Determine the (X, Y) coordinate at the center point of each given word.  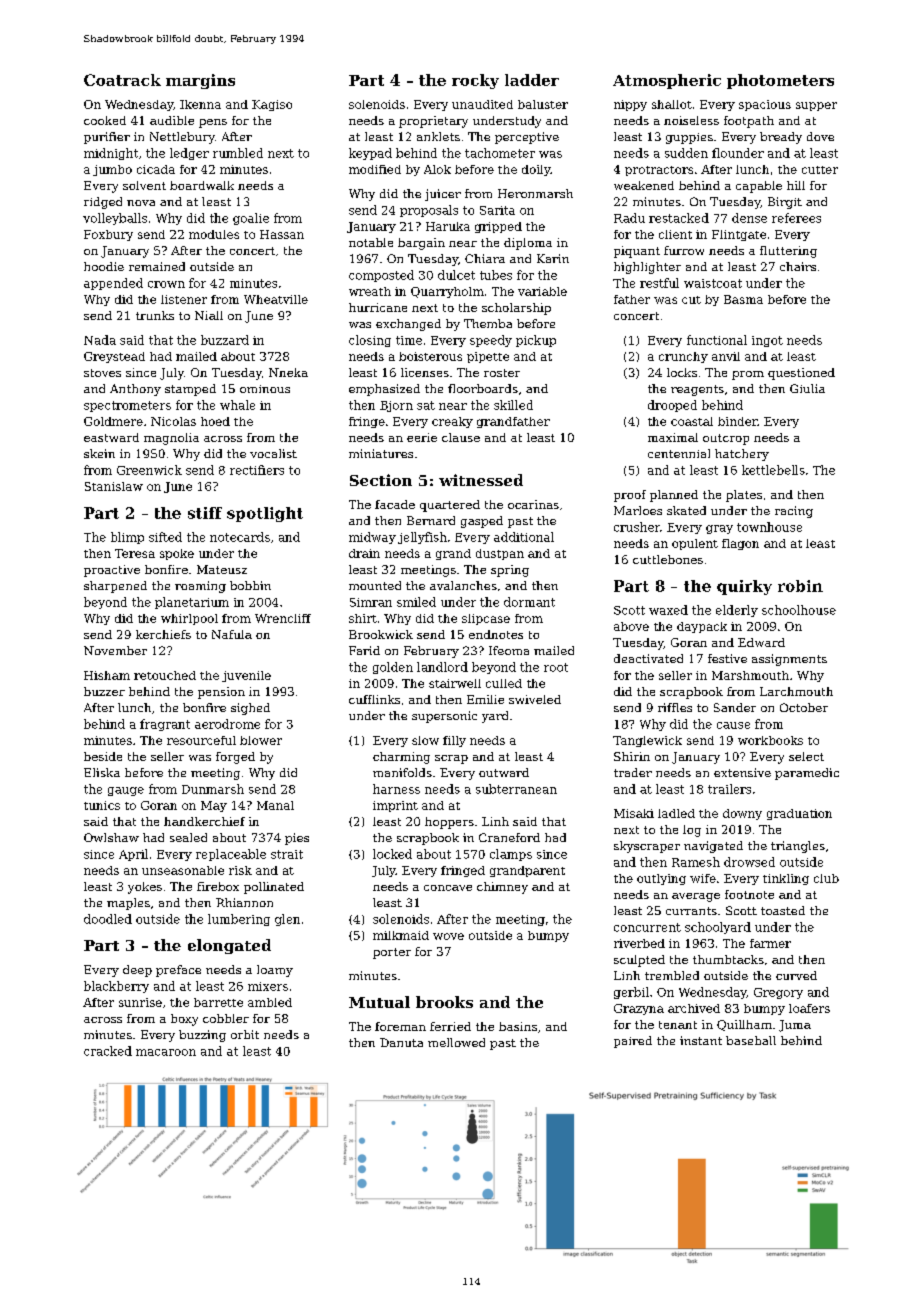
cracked (108, 1051)
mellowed (456, 1042)
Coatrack (122, 80)
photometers (780, 81)
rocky (475, 81)
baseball (751, 1040)
